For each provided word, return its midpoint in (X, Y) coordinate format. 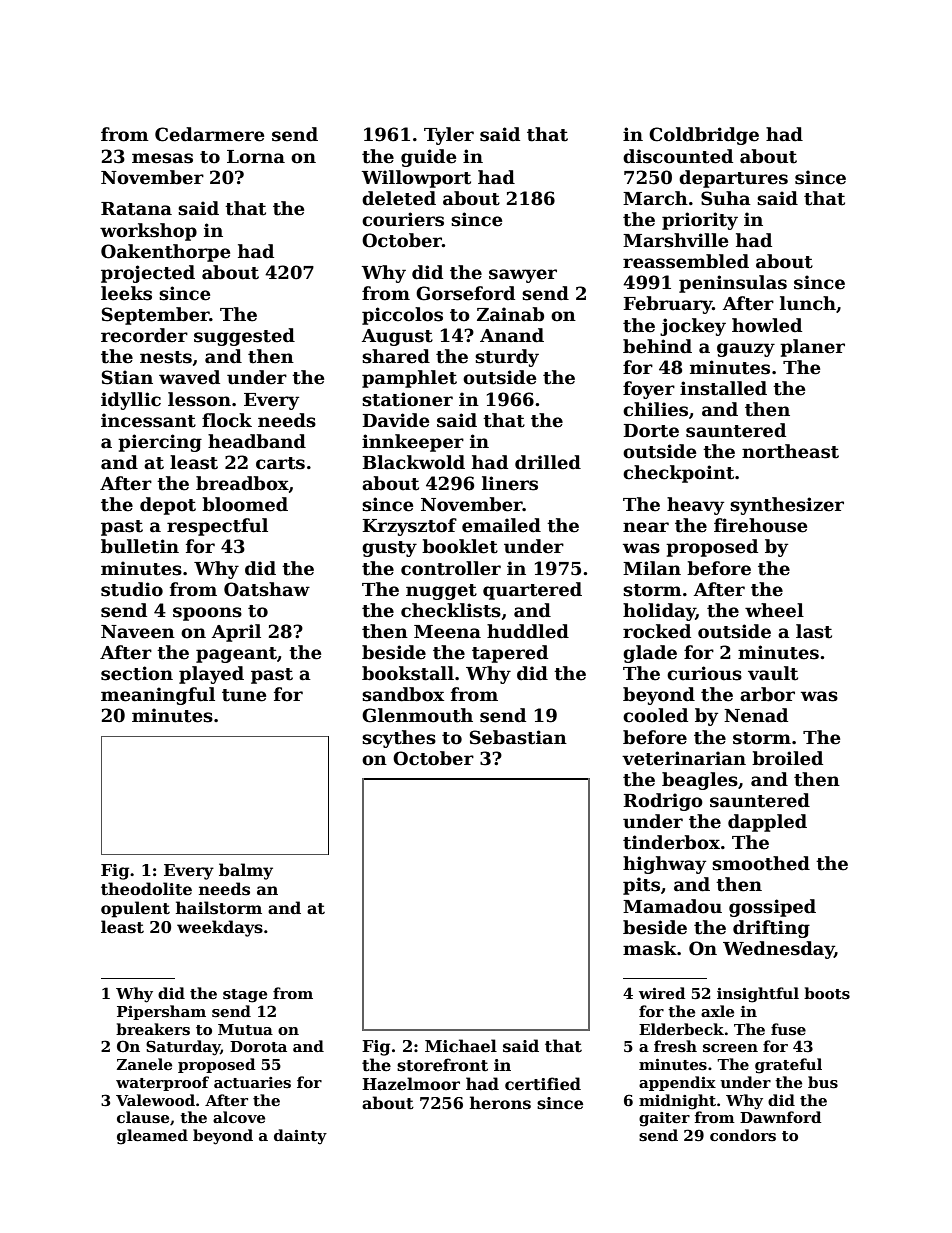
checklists (451, 610)
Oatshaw (267, 589)
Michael (461, 1046)
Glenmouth (417, 715)
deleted (399, 198)
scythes (399, 739)
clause (143, 1117)
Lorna (256, 157)
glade (650, 654)
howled (767, 325)
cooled (655, 715)
